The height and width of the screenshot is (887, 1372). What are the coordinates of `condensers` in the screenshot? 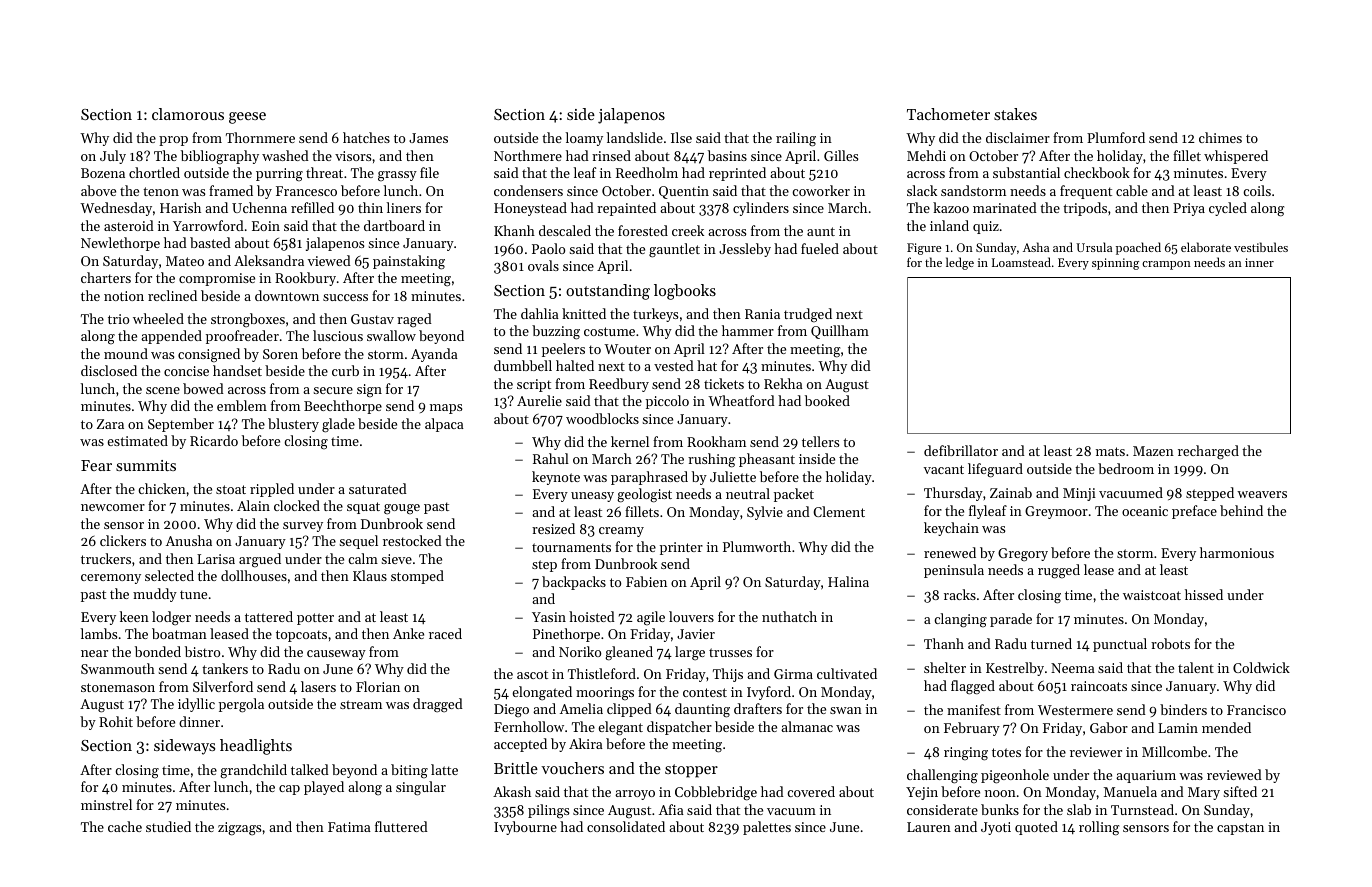 It's located at (528, 190).
